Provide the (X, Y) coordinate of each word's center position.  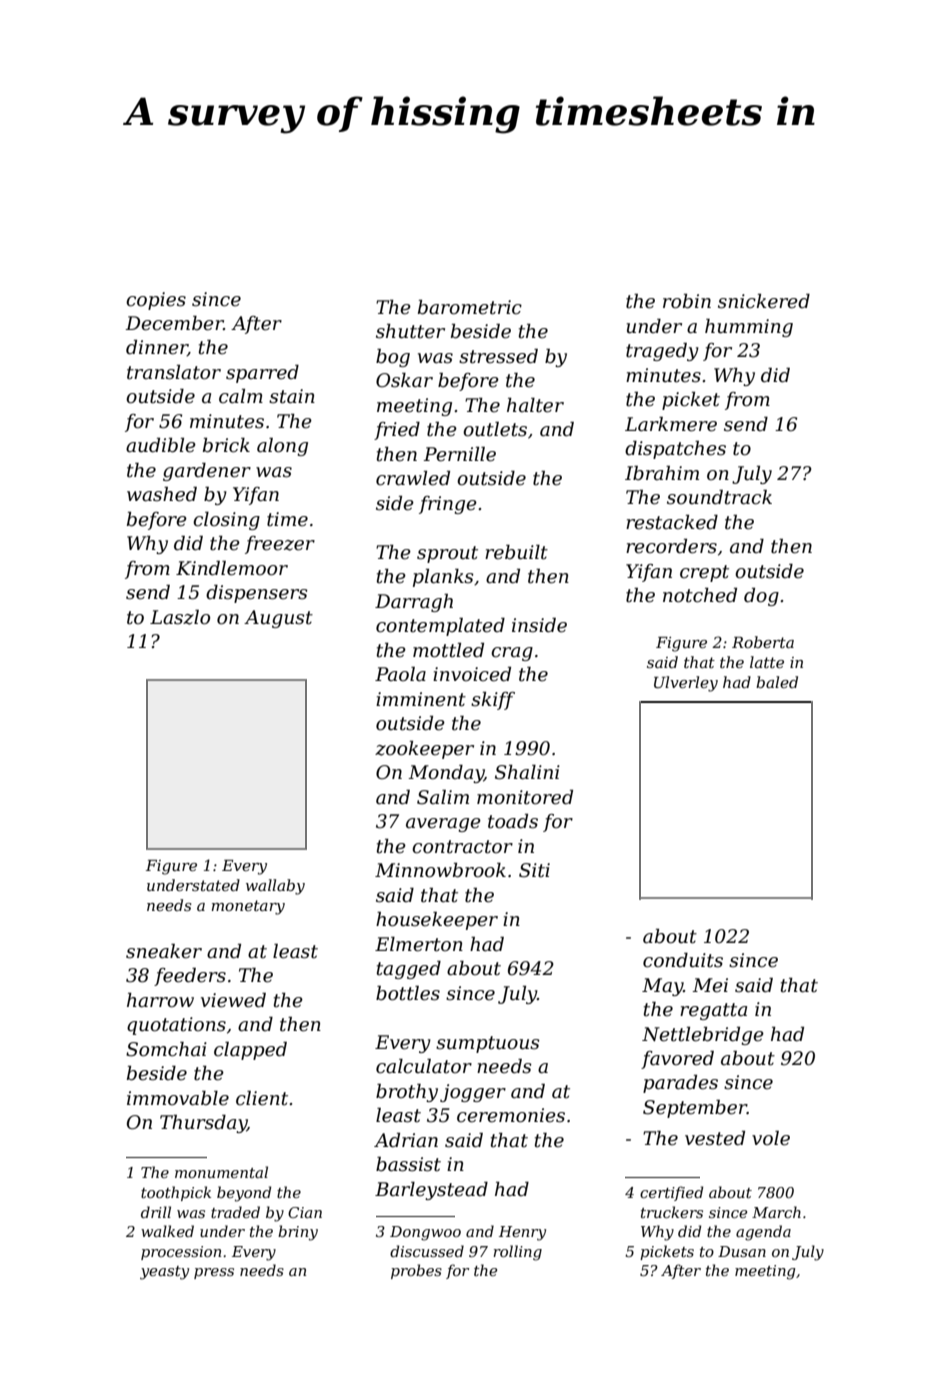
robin (687, 301)
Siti (534, 870)
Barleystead (431, 1191)
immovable (178, 1098)
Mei (710, 985)
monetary (248, 907)
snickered (764, 301)
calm (241, 396)
